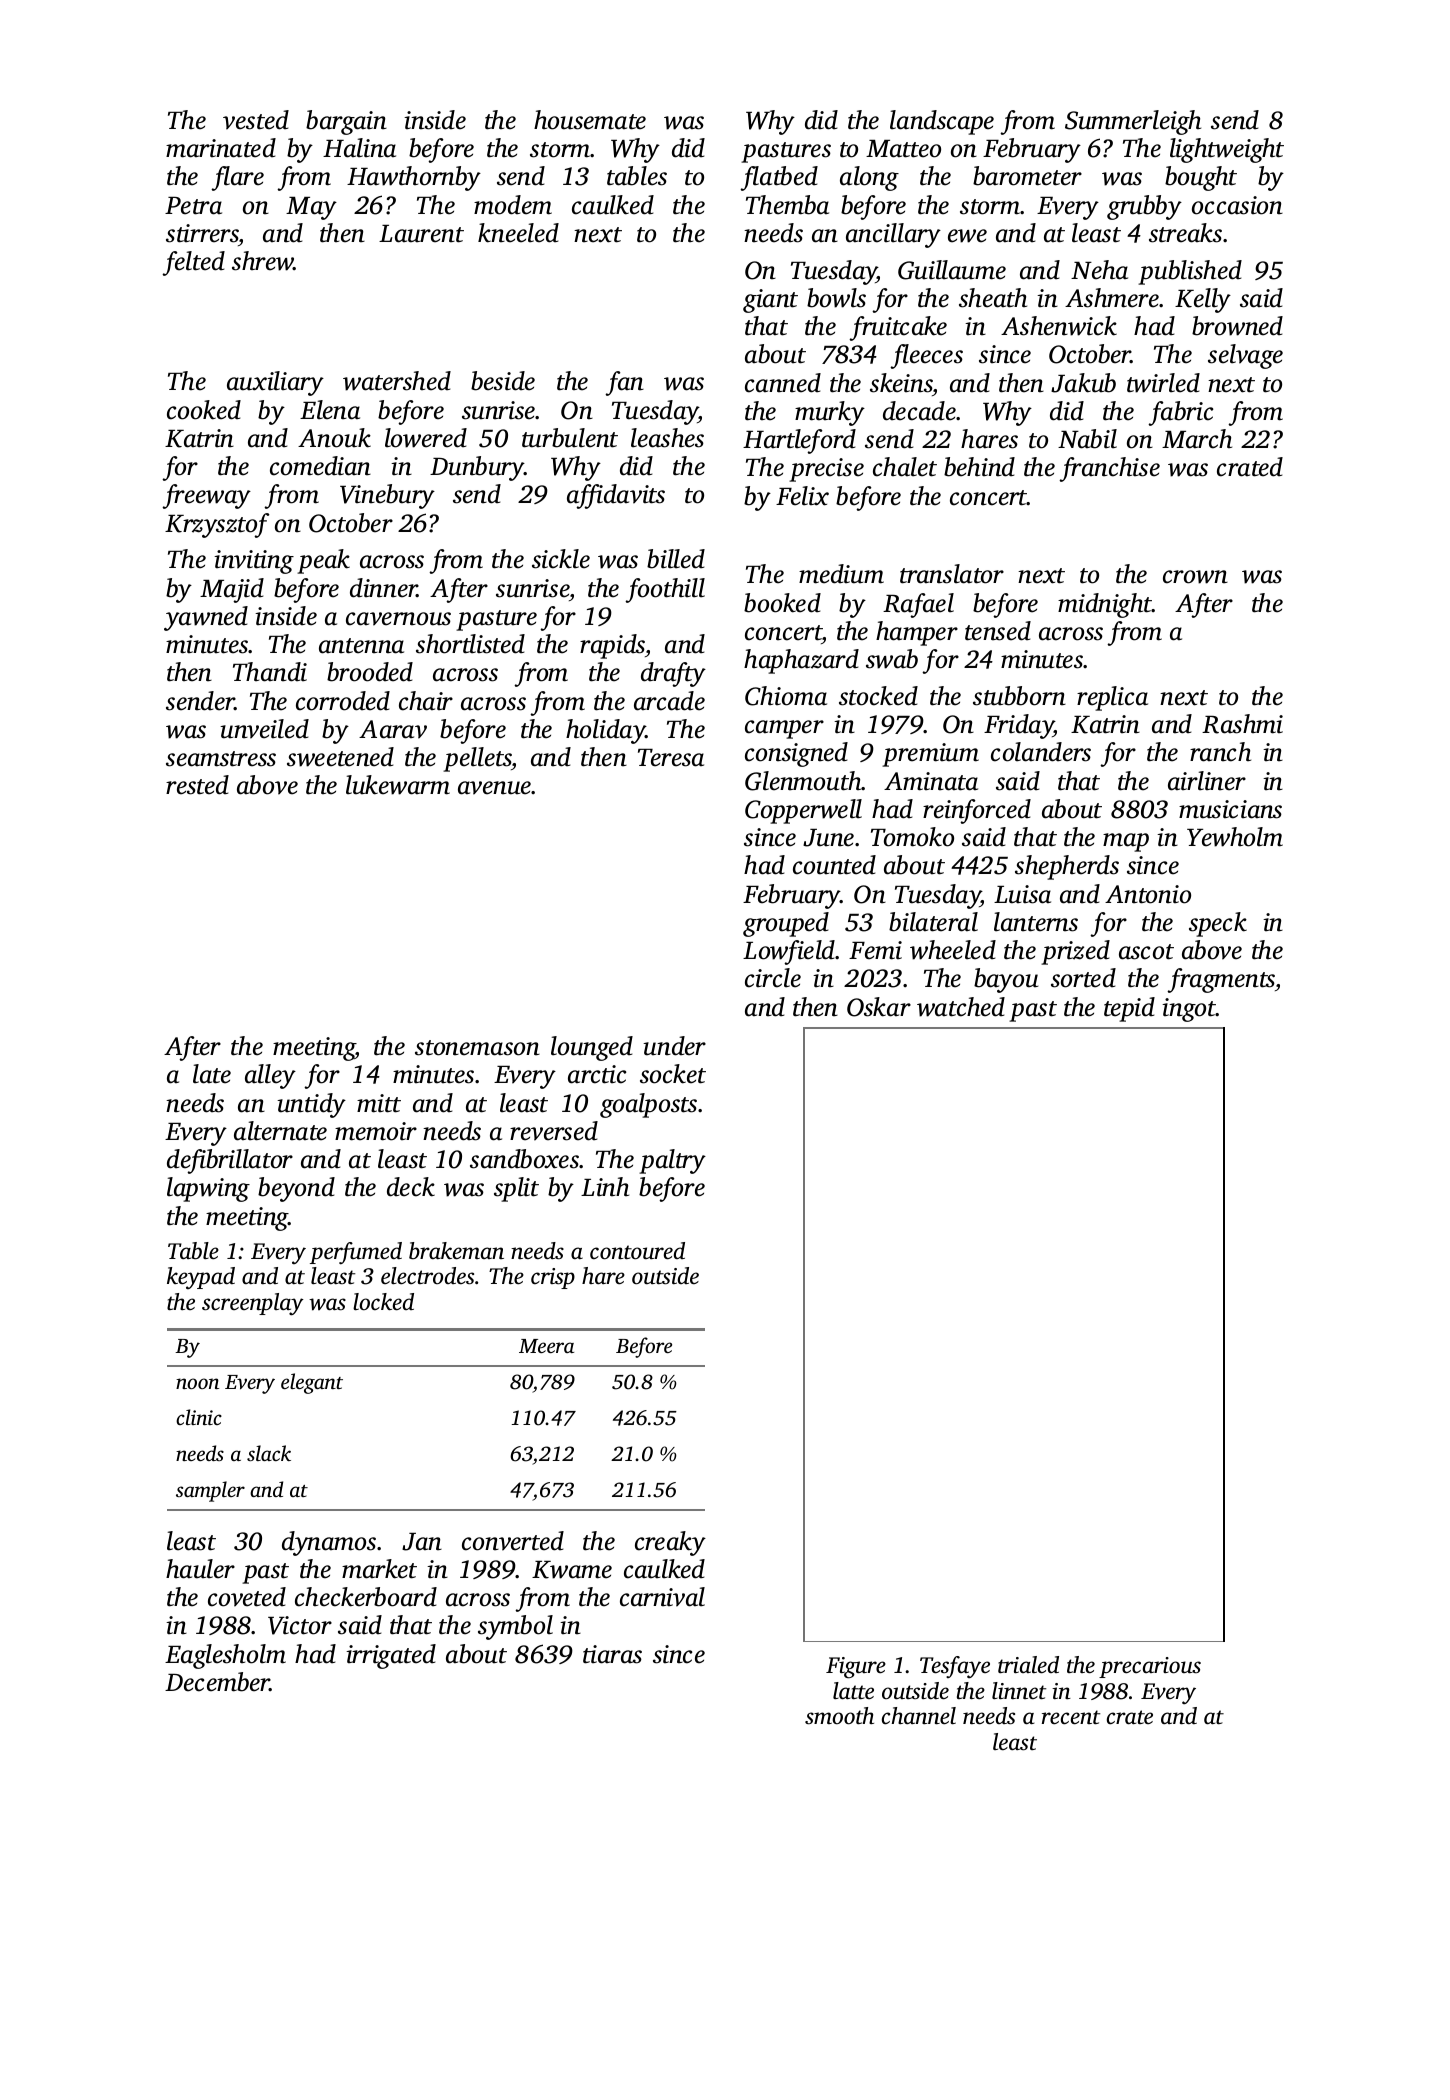 The image size is (1450, 2100). Describe the element at coordinates (477, 1048) in the document. I see `stonemason` at that location.
